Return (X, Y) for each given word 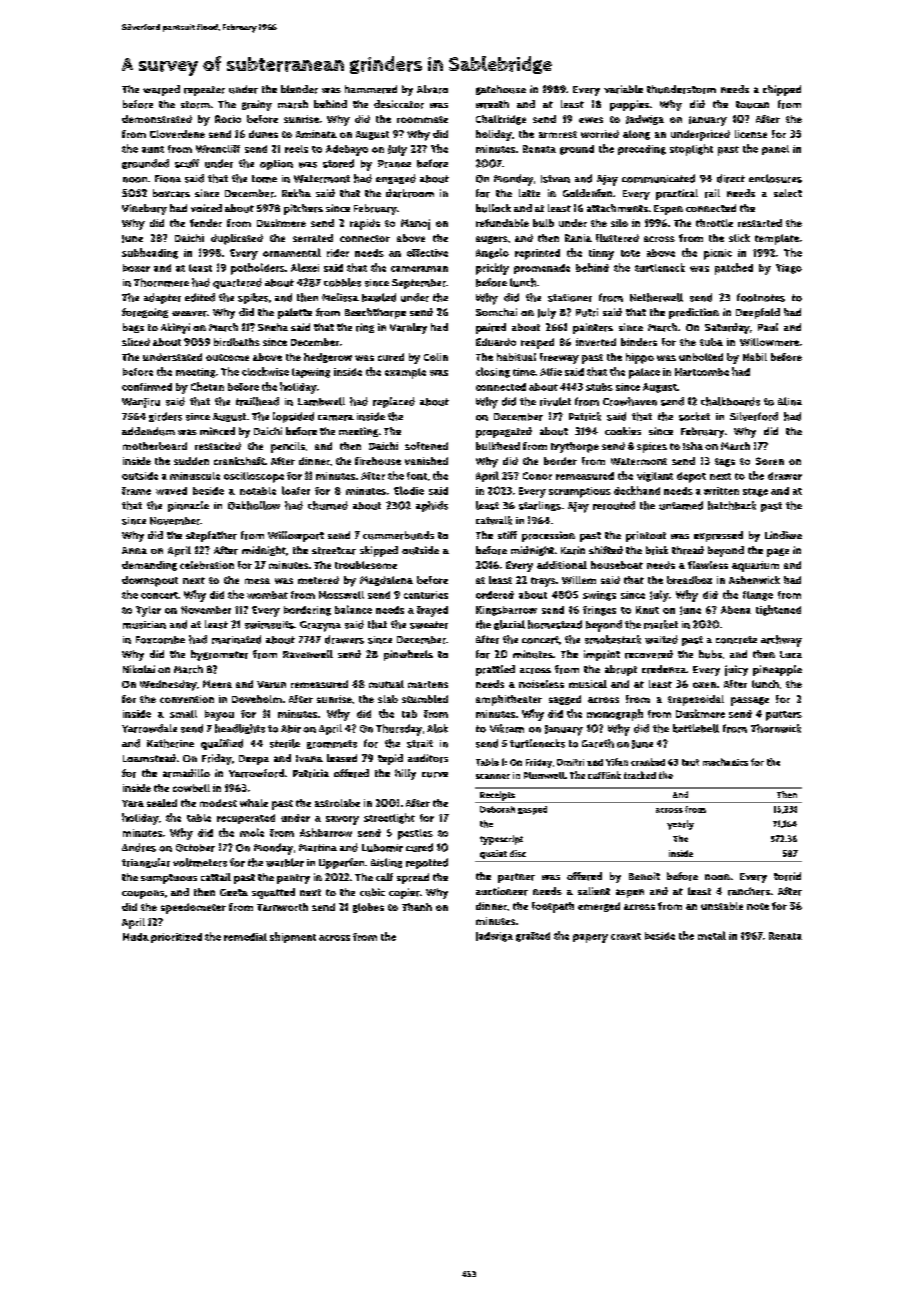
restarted (760, 223)
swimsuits (269, 625)
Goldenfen (587, 193)
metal (712, 935)
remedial (245, 937)
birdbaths (237, 342)
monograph (615, 715)
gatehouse (501, 90)
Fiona (168, 179)
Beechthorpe (375, 313)
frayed (432, 611)
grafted (533, 937)
